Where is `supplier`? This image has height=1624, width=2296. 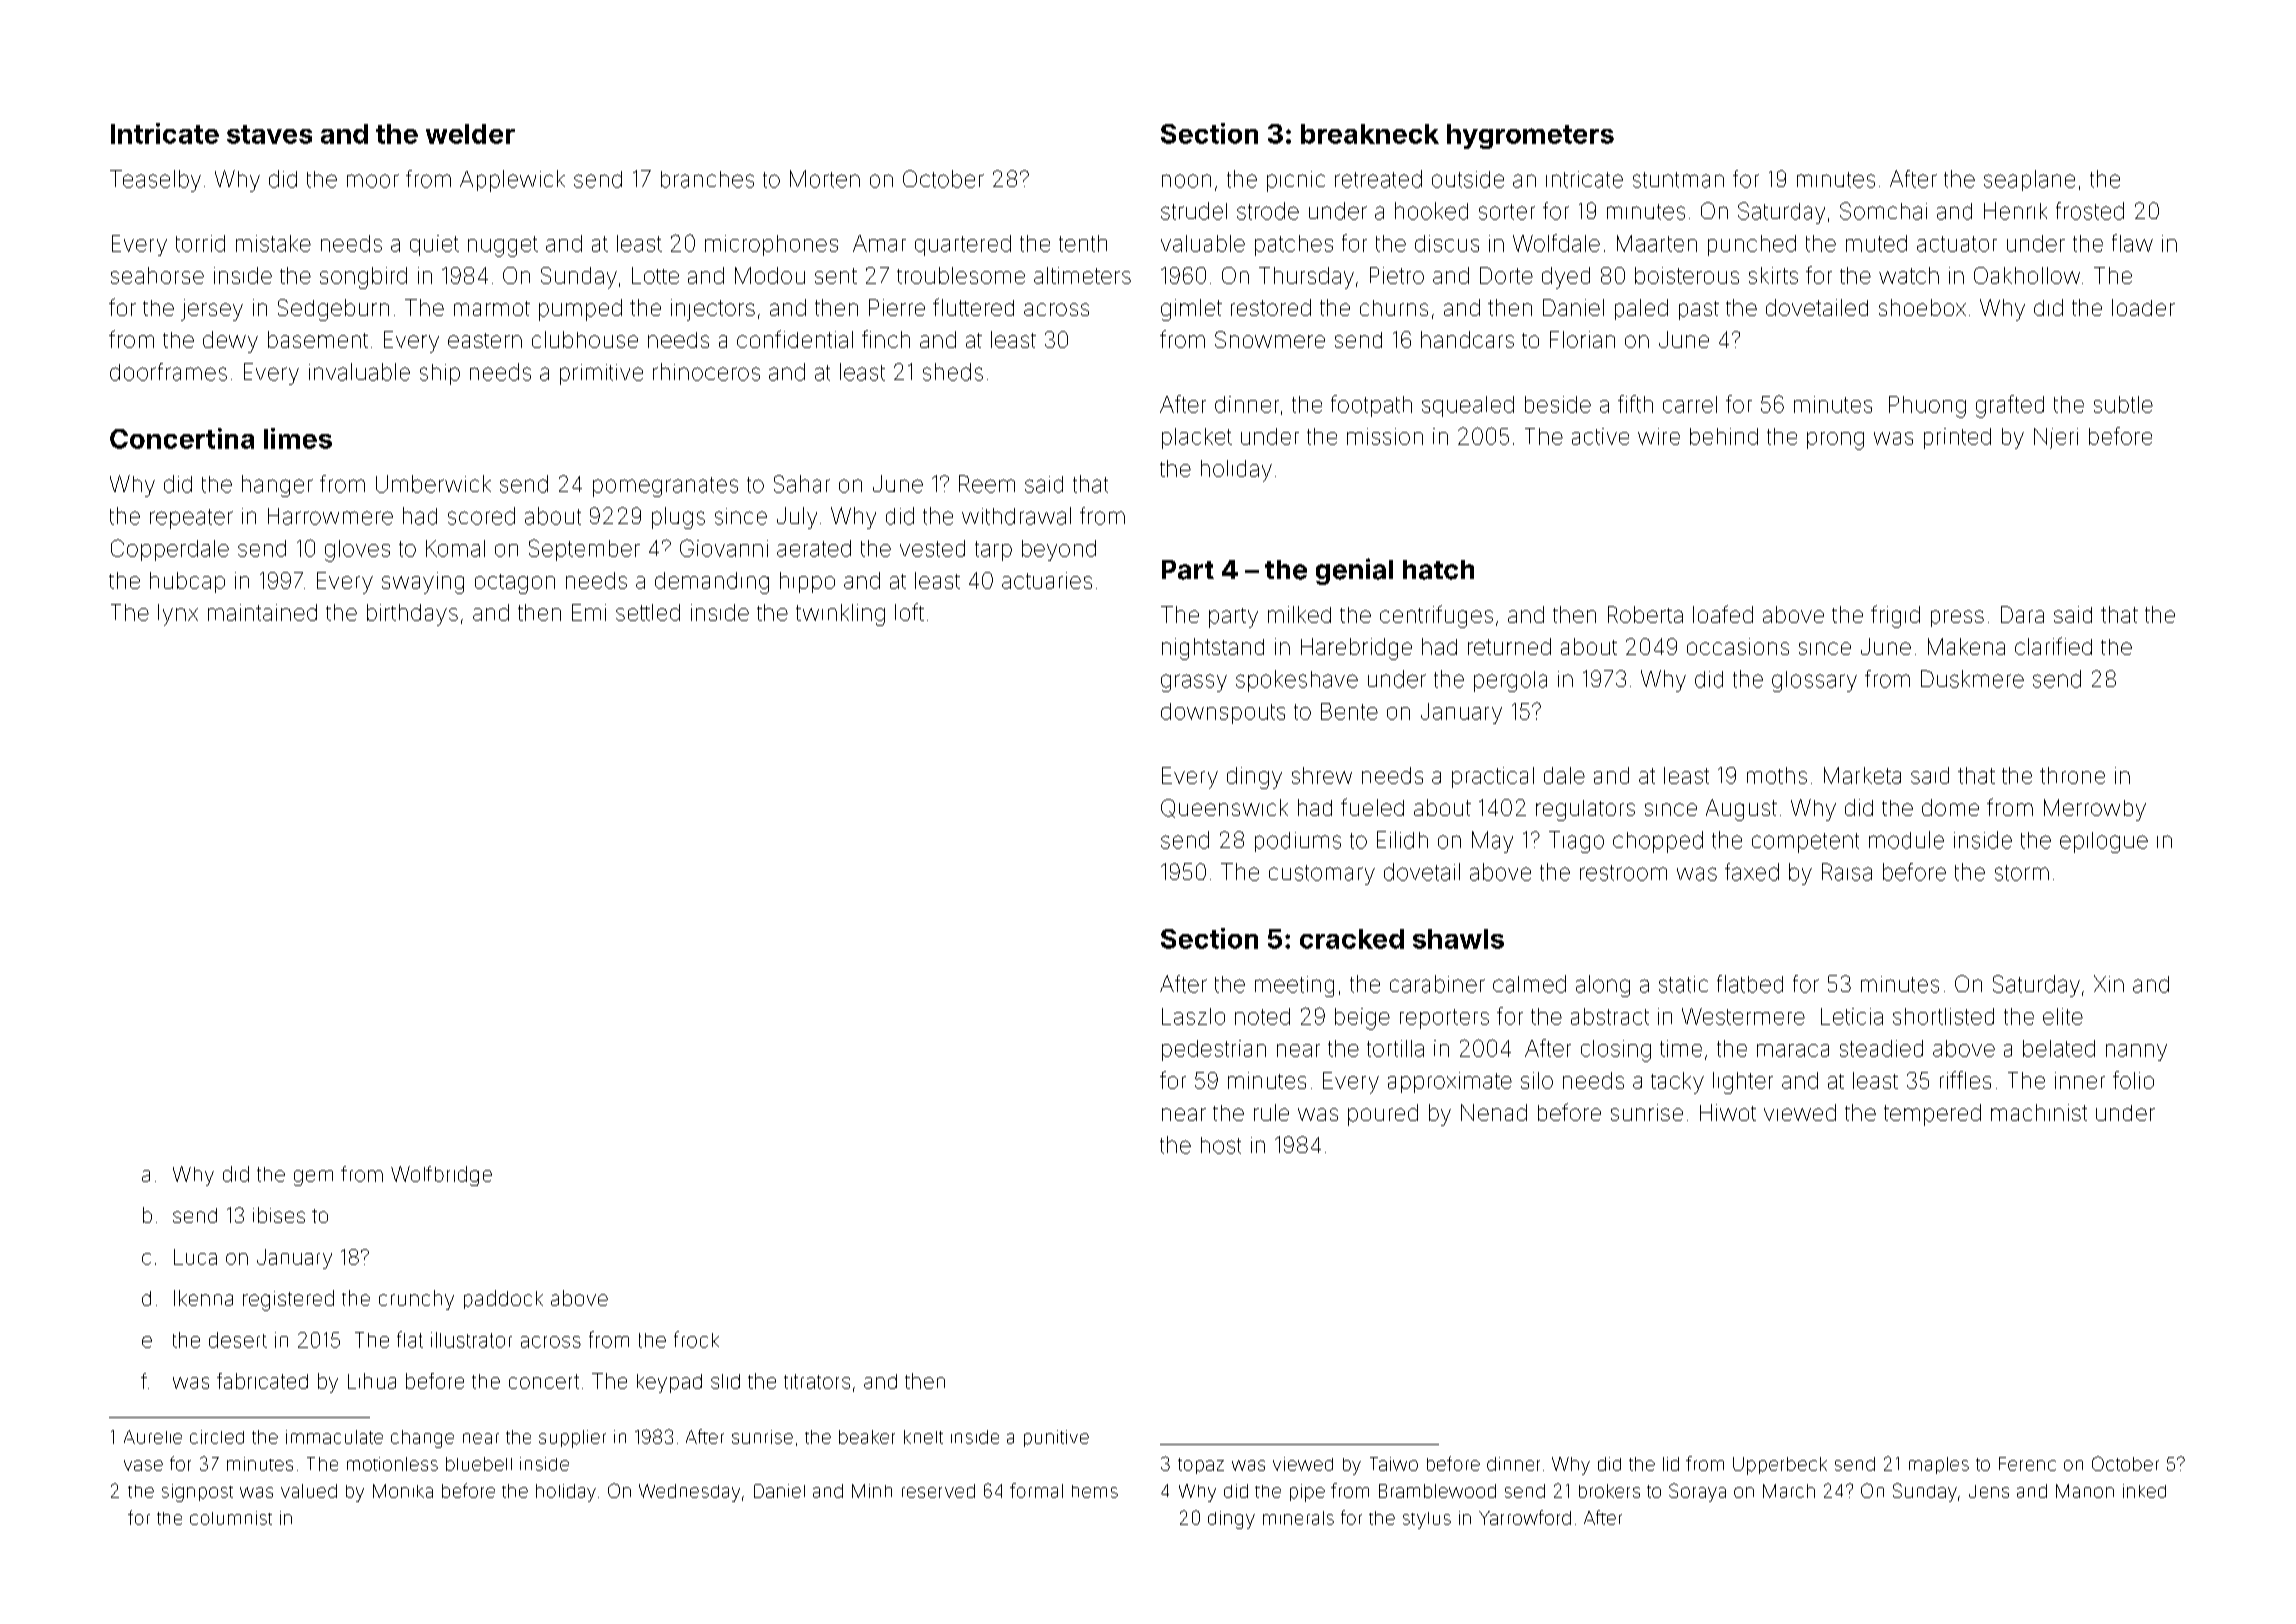 supplier is located at coordinates (572, 1439).
